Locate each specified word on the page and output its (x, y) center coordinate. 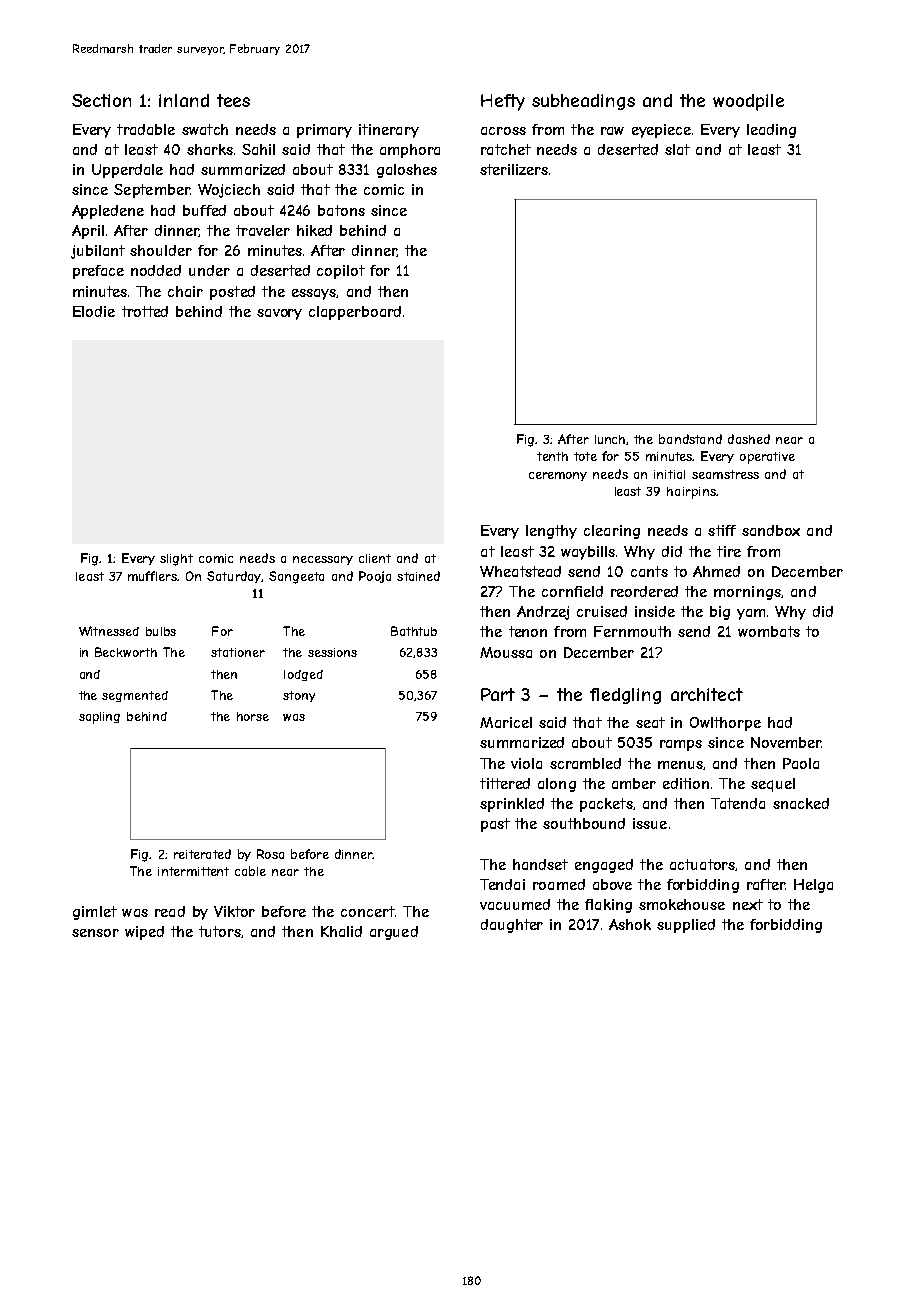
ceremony (558, 476)
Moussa (506, 652)
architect (707, 694)
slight (176, 560)
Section (101, 100)
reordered (644, 591)
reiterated (202, 854)
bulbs (161, 631)
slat (677, 149)
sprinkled (512, 805)
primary (324, 131)
